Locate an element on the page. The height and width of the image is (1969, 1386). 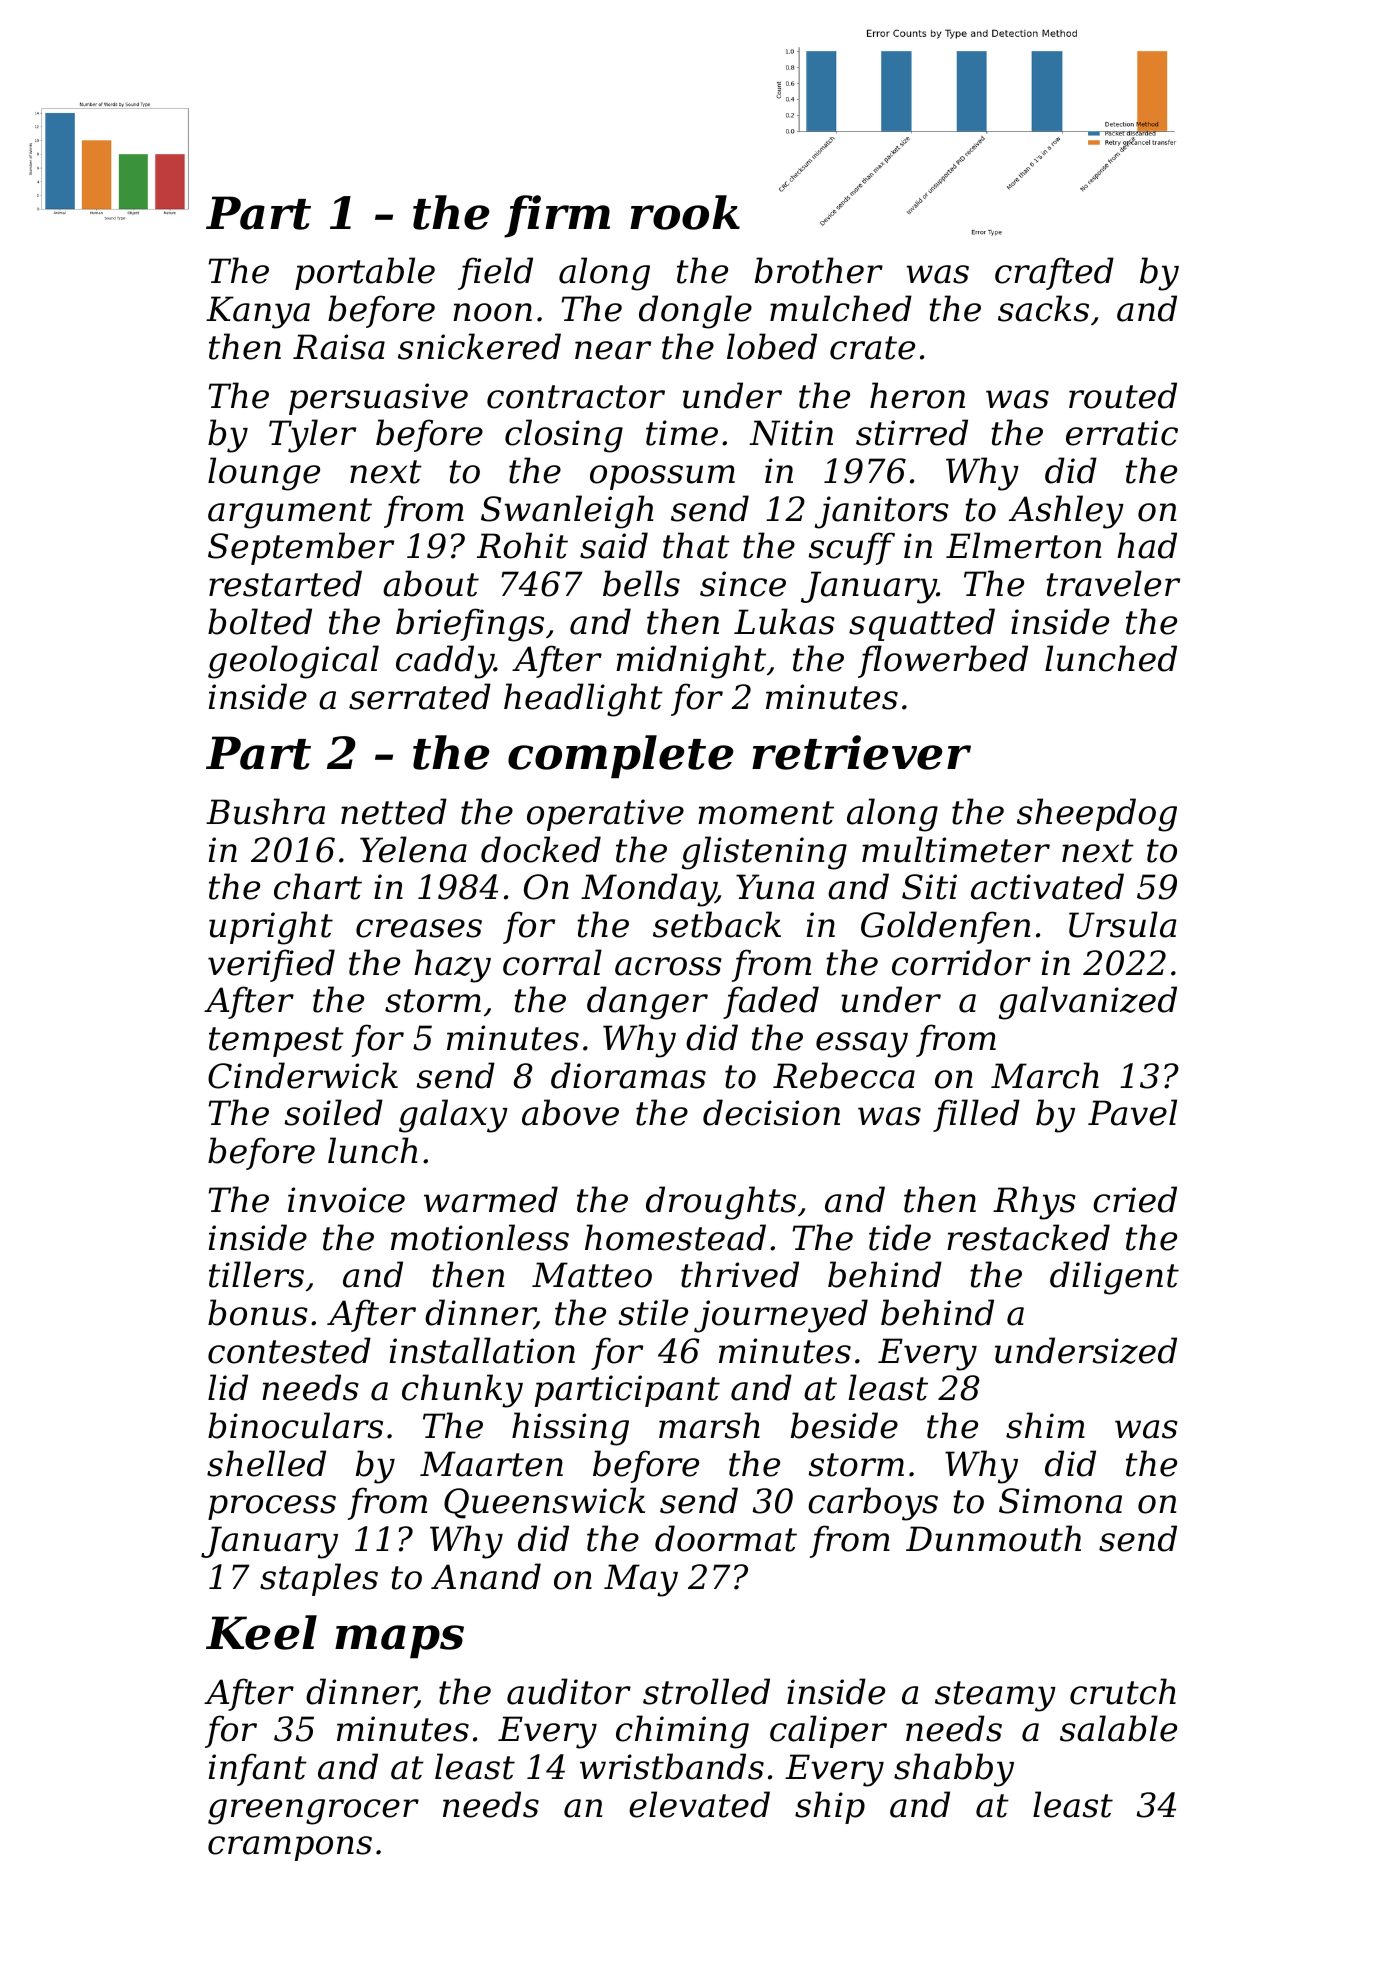
firm is located at coordinates (557, 216).
